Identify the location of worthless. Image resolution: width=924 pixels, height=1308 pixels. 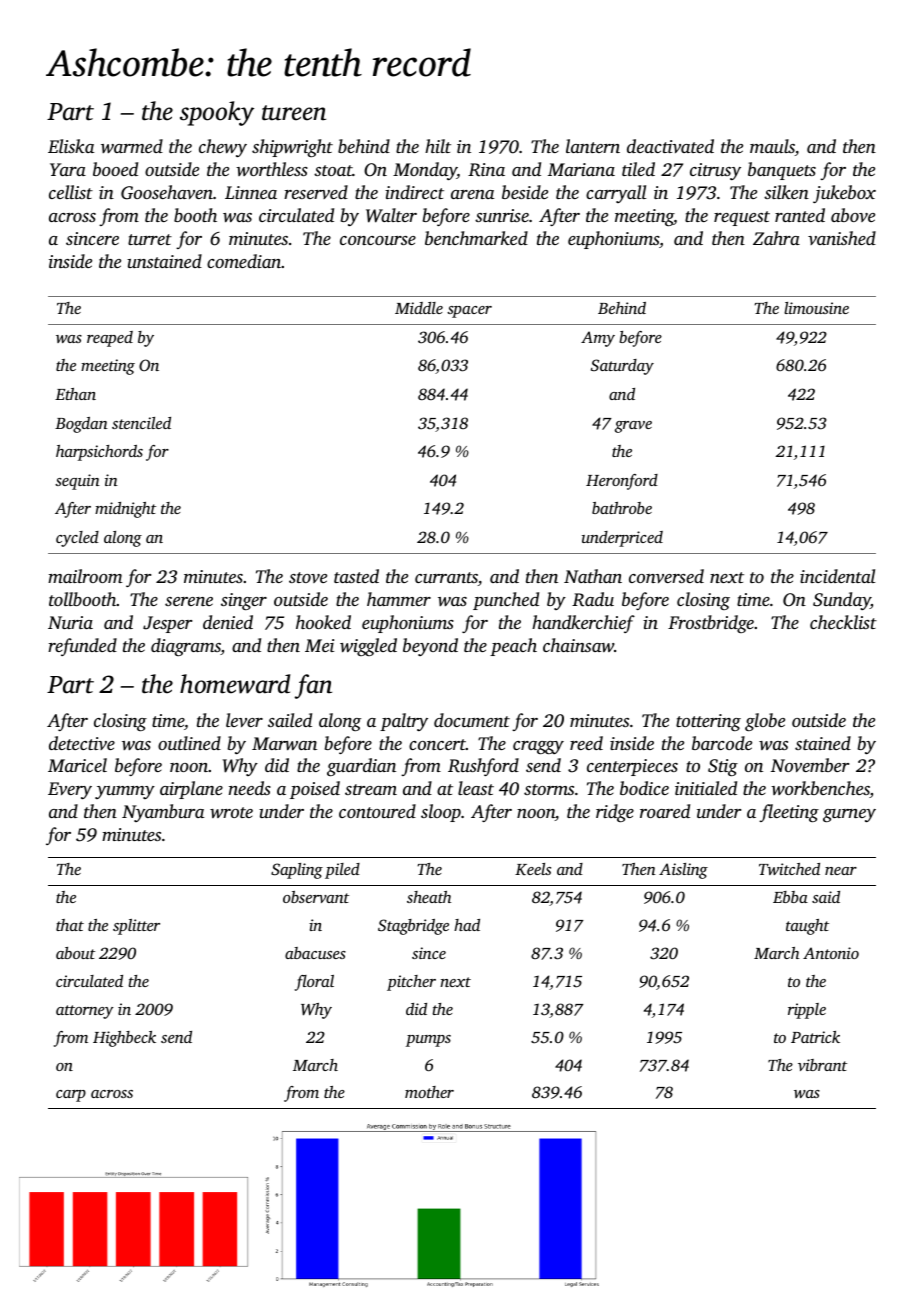
(272, 169).
